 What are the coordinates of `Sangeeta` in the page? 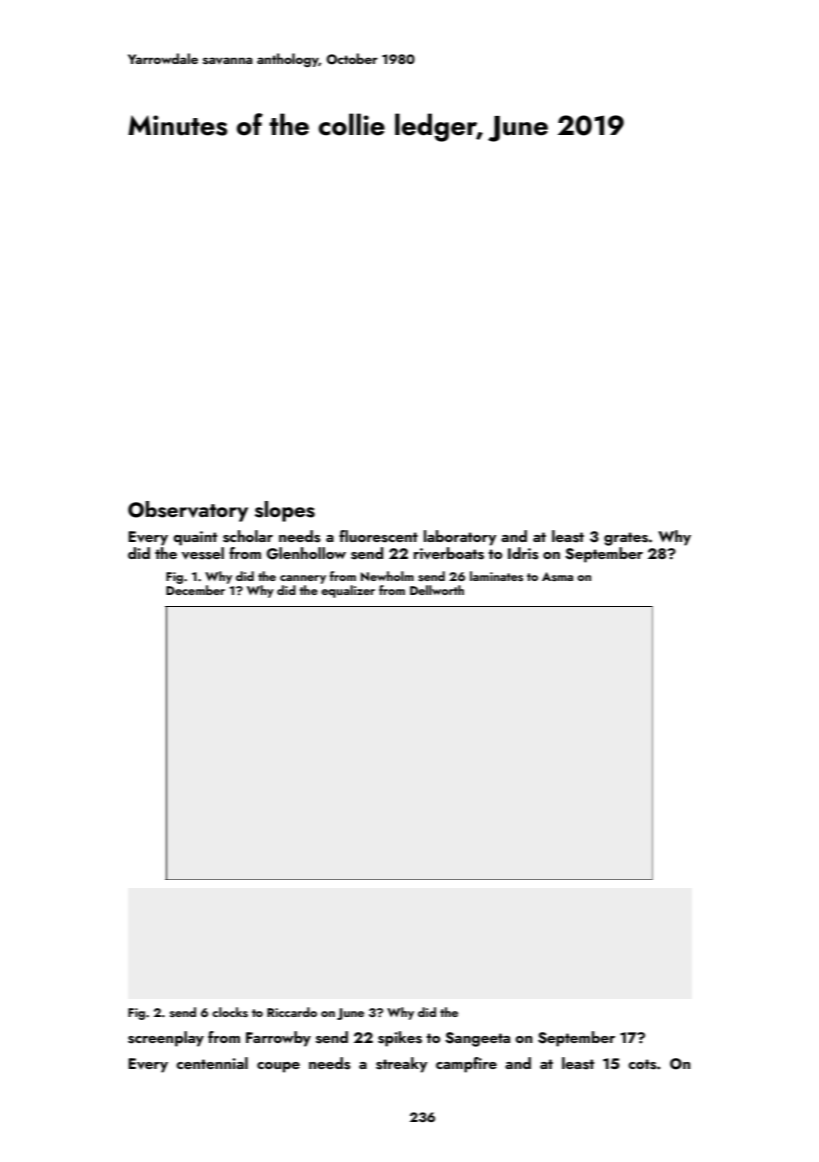 It's located at (477, 1039).
